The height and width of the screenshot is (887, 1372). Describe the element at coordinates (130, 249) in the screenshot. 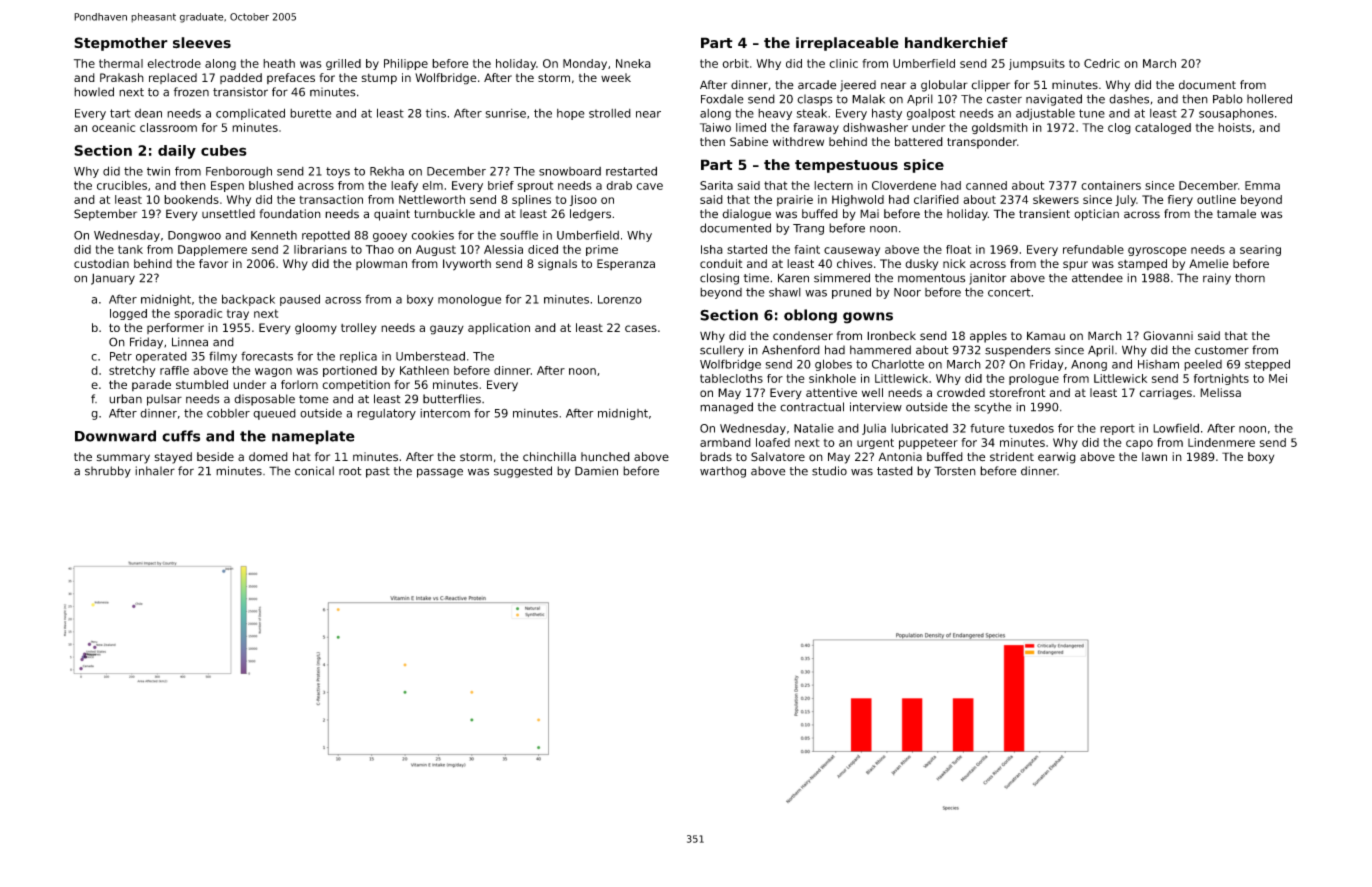

I see `tank` at that location.
